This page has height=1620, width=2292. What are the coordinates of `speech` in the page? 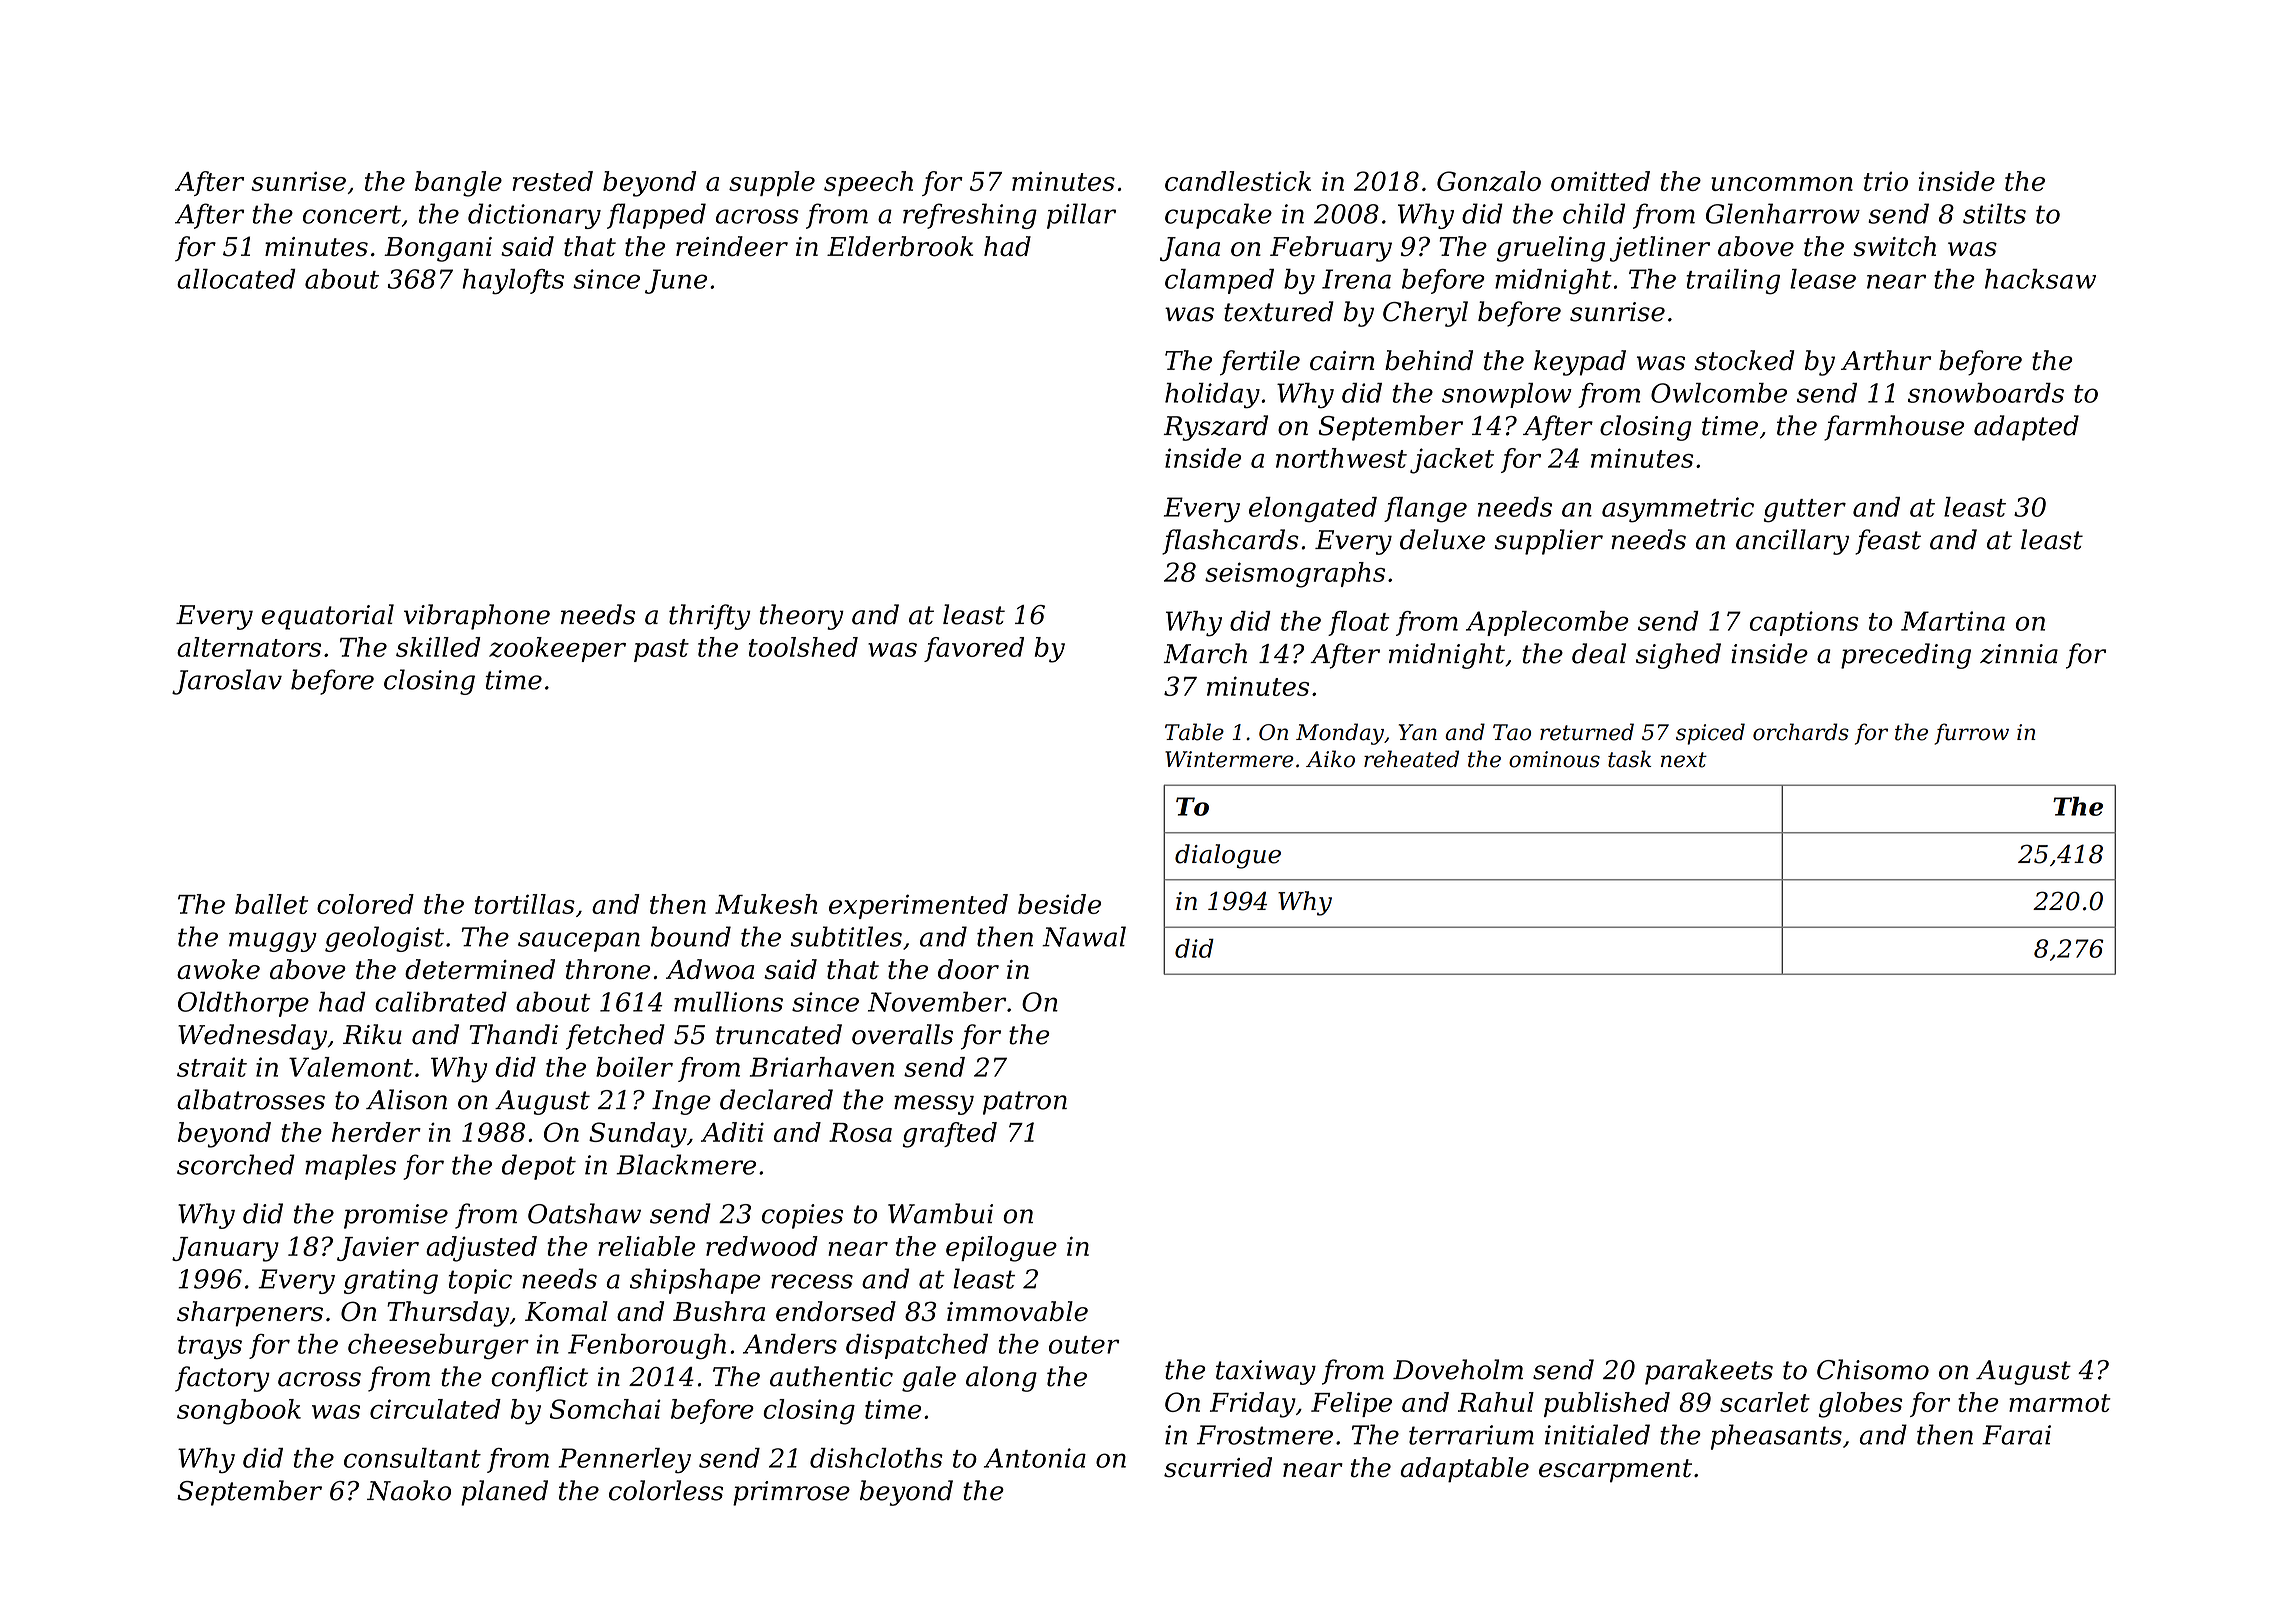 It's located at (868, 183).
